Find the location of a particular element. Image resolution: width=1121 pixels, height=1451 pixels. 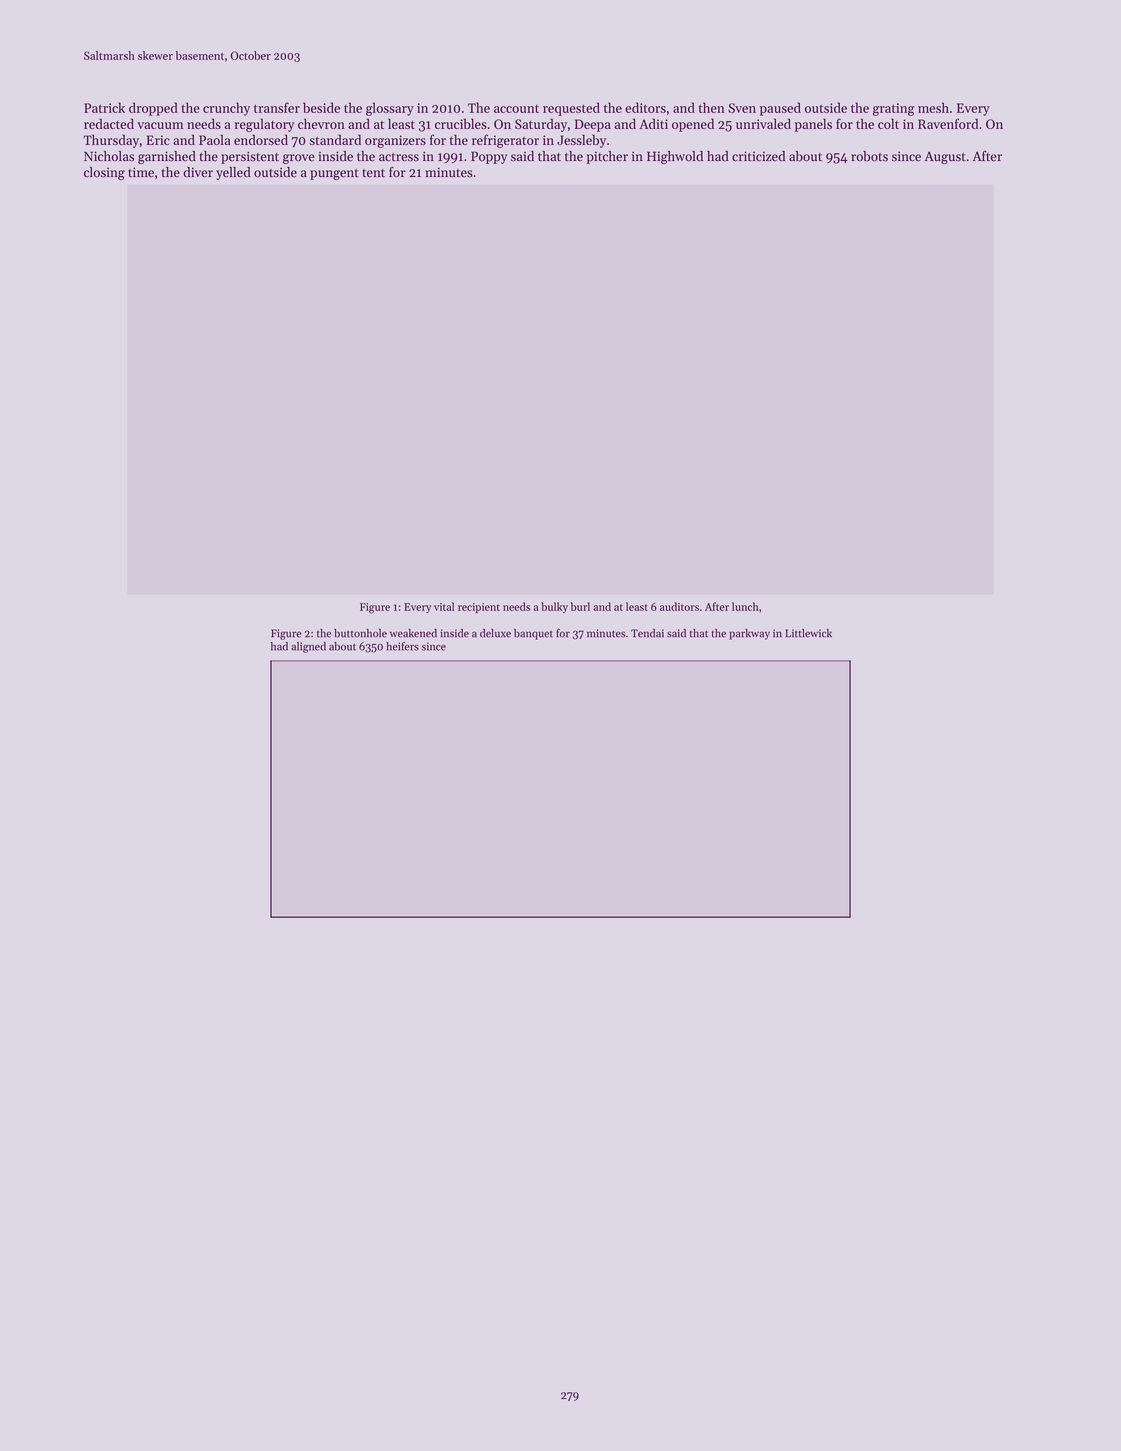

auditors is located at coordinates (679, 606).
